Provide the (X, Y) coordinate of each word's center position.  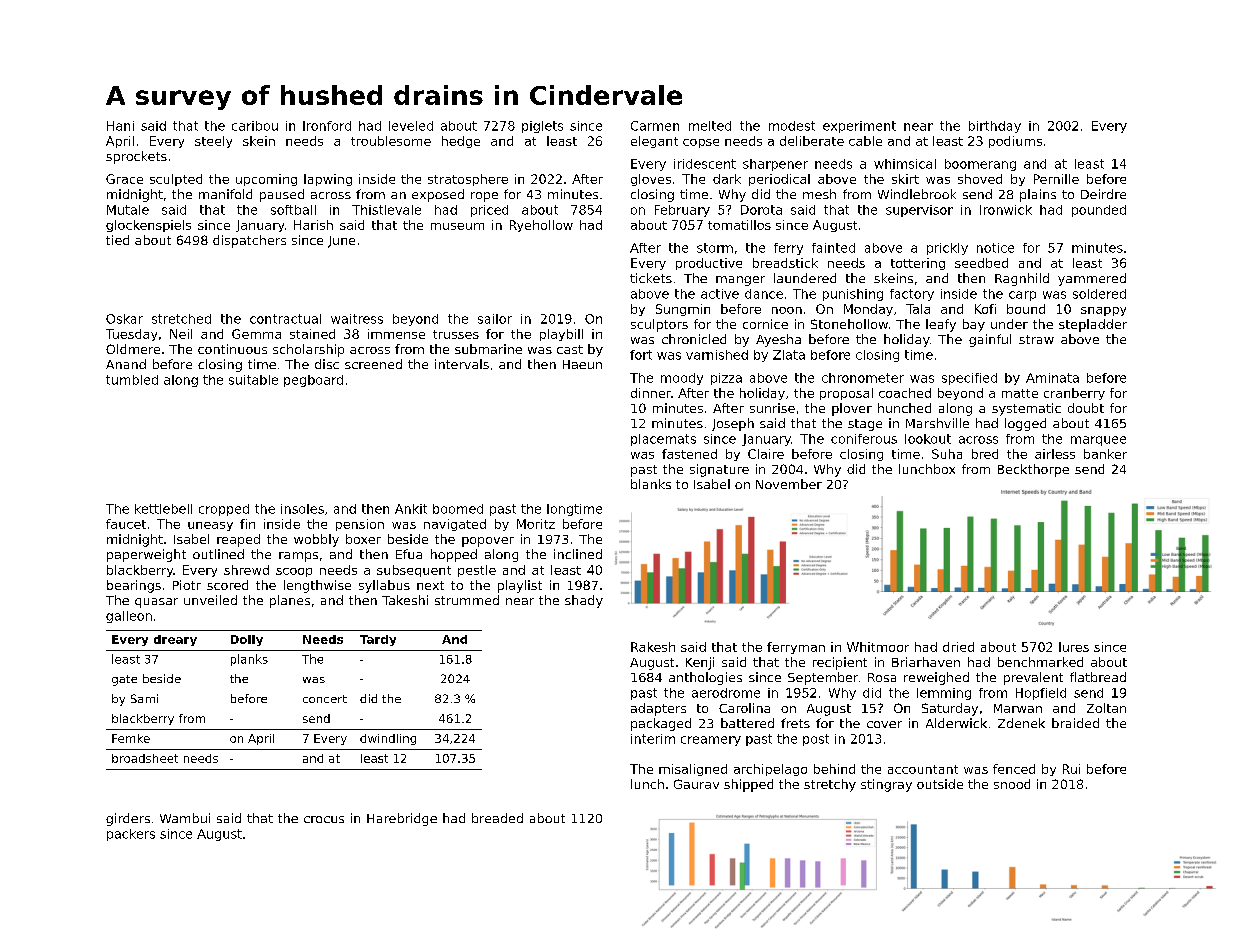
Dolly (247, 640)
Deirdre (1103, 194)
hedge (461, 142)
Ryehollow (541, 226)
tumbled (132, 380)
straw (1036, 339)
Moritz (536, 524)
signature (719, 470)
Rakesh (653, 647)
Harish (313, 225)
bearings (134, 586)
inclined (578, 554)
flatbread (1098, 677)
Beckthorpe (1033, 470)
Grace (124, 179)
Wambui (185, 818)
